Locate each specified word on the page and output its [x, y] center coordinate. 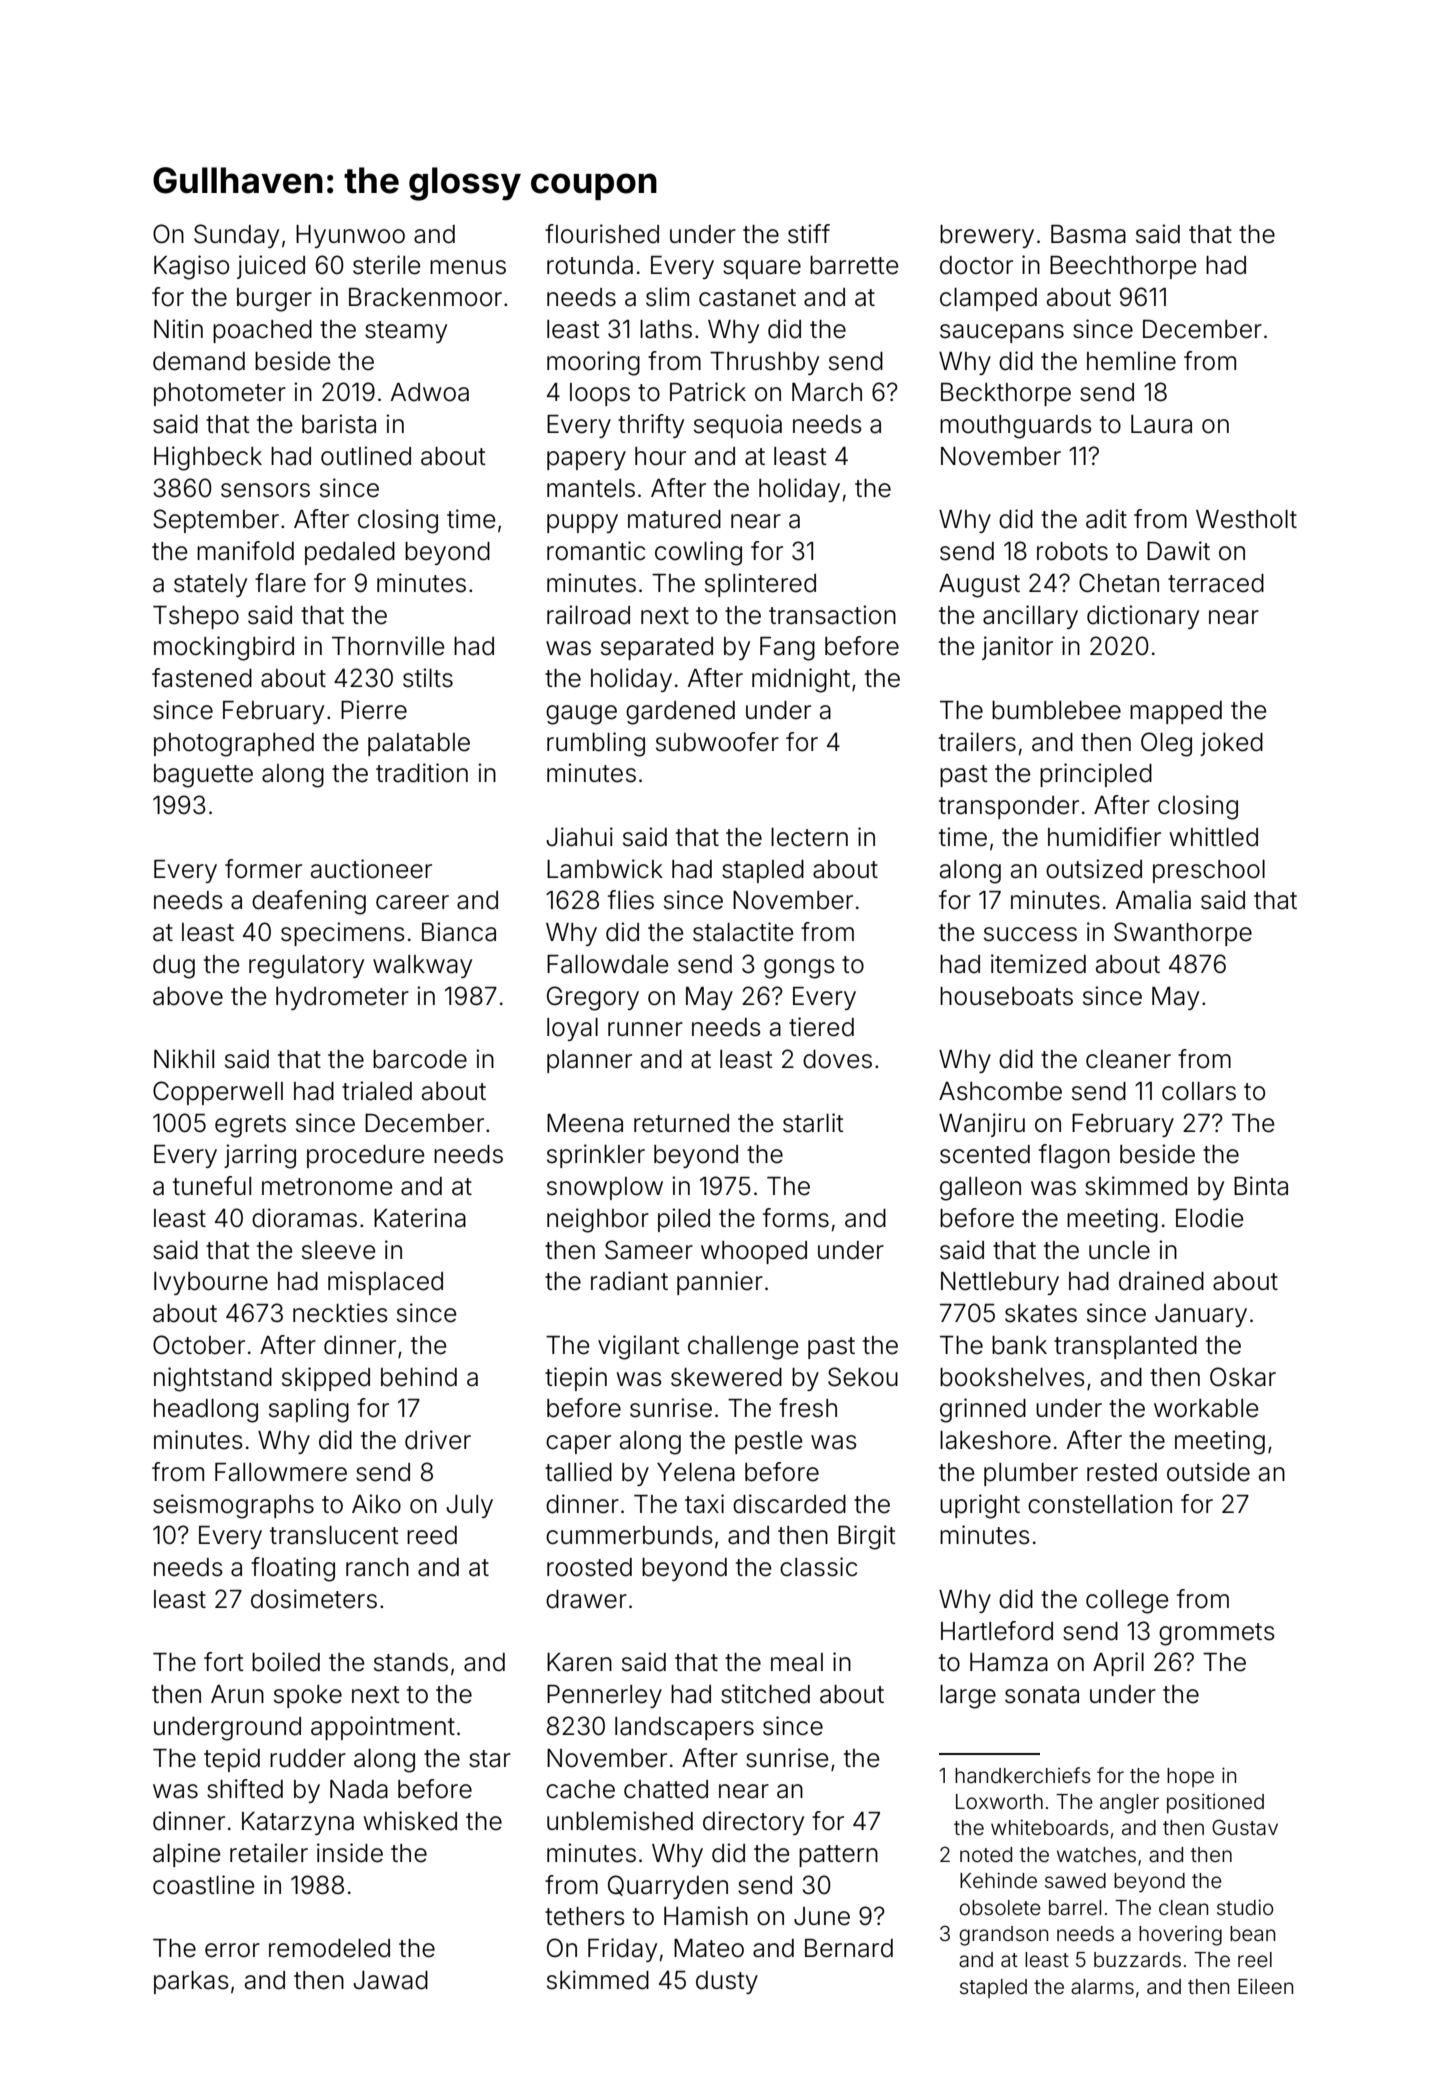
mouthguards [1016, 427]
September [216, 521]
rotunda [590, 265]
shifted [245, 1789]
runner [645, 1029]
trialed [377, 1091]
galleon [980, 1189]
